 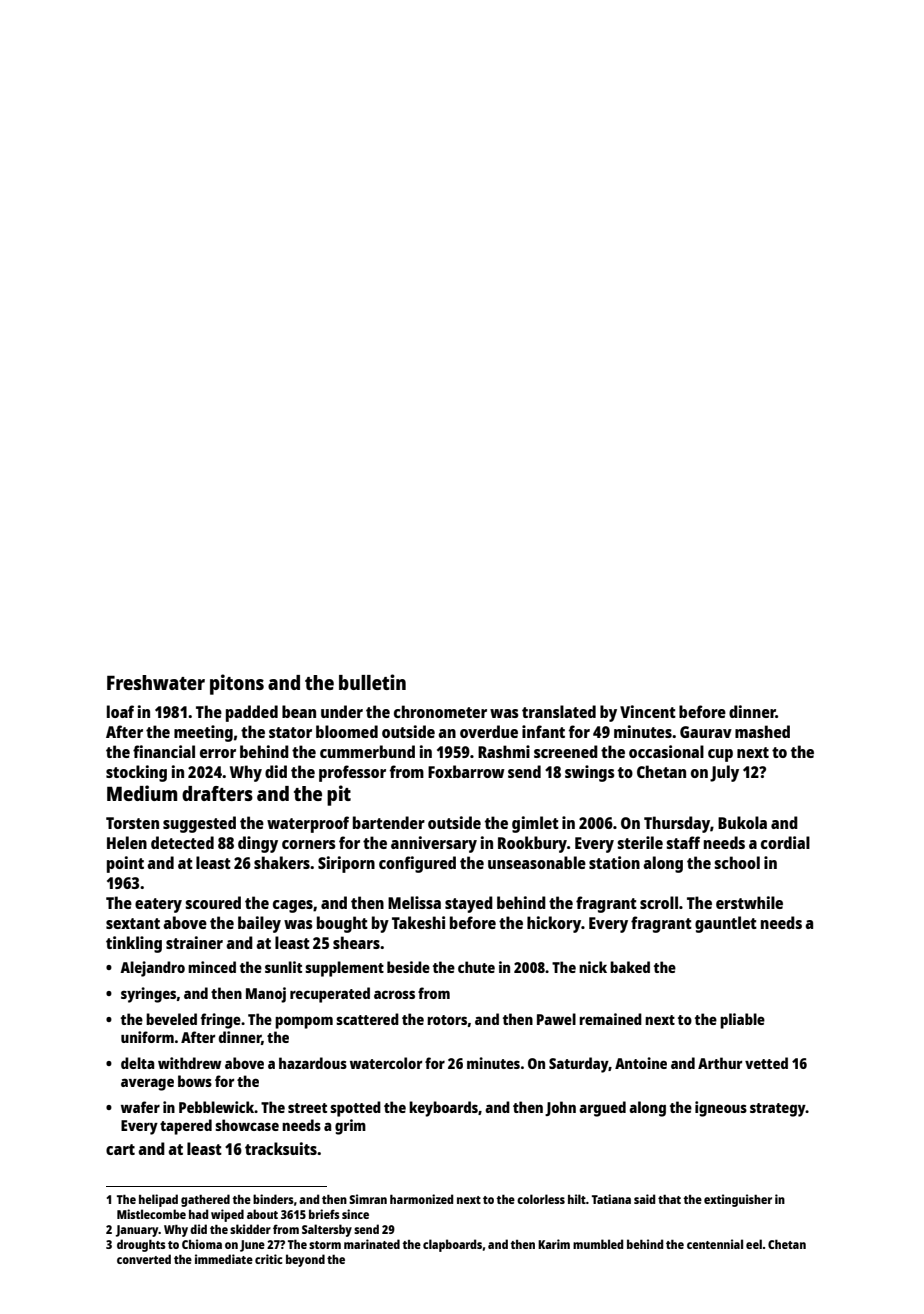 I want to click on bloomed, so click(x=347, y=731).
